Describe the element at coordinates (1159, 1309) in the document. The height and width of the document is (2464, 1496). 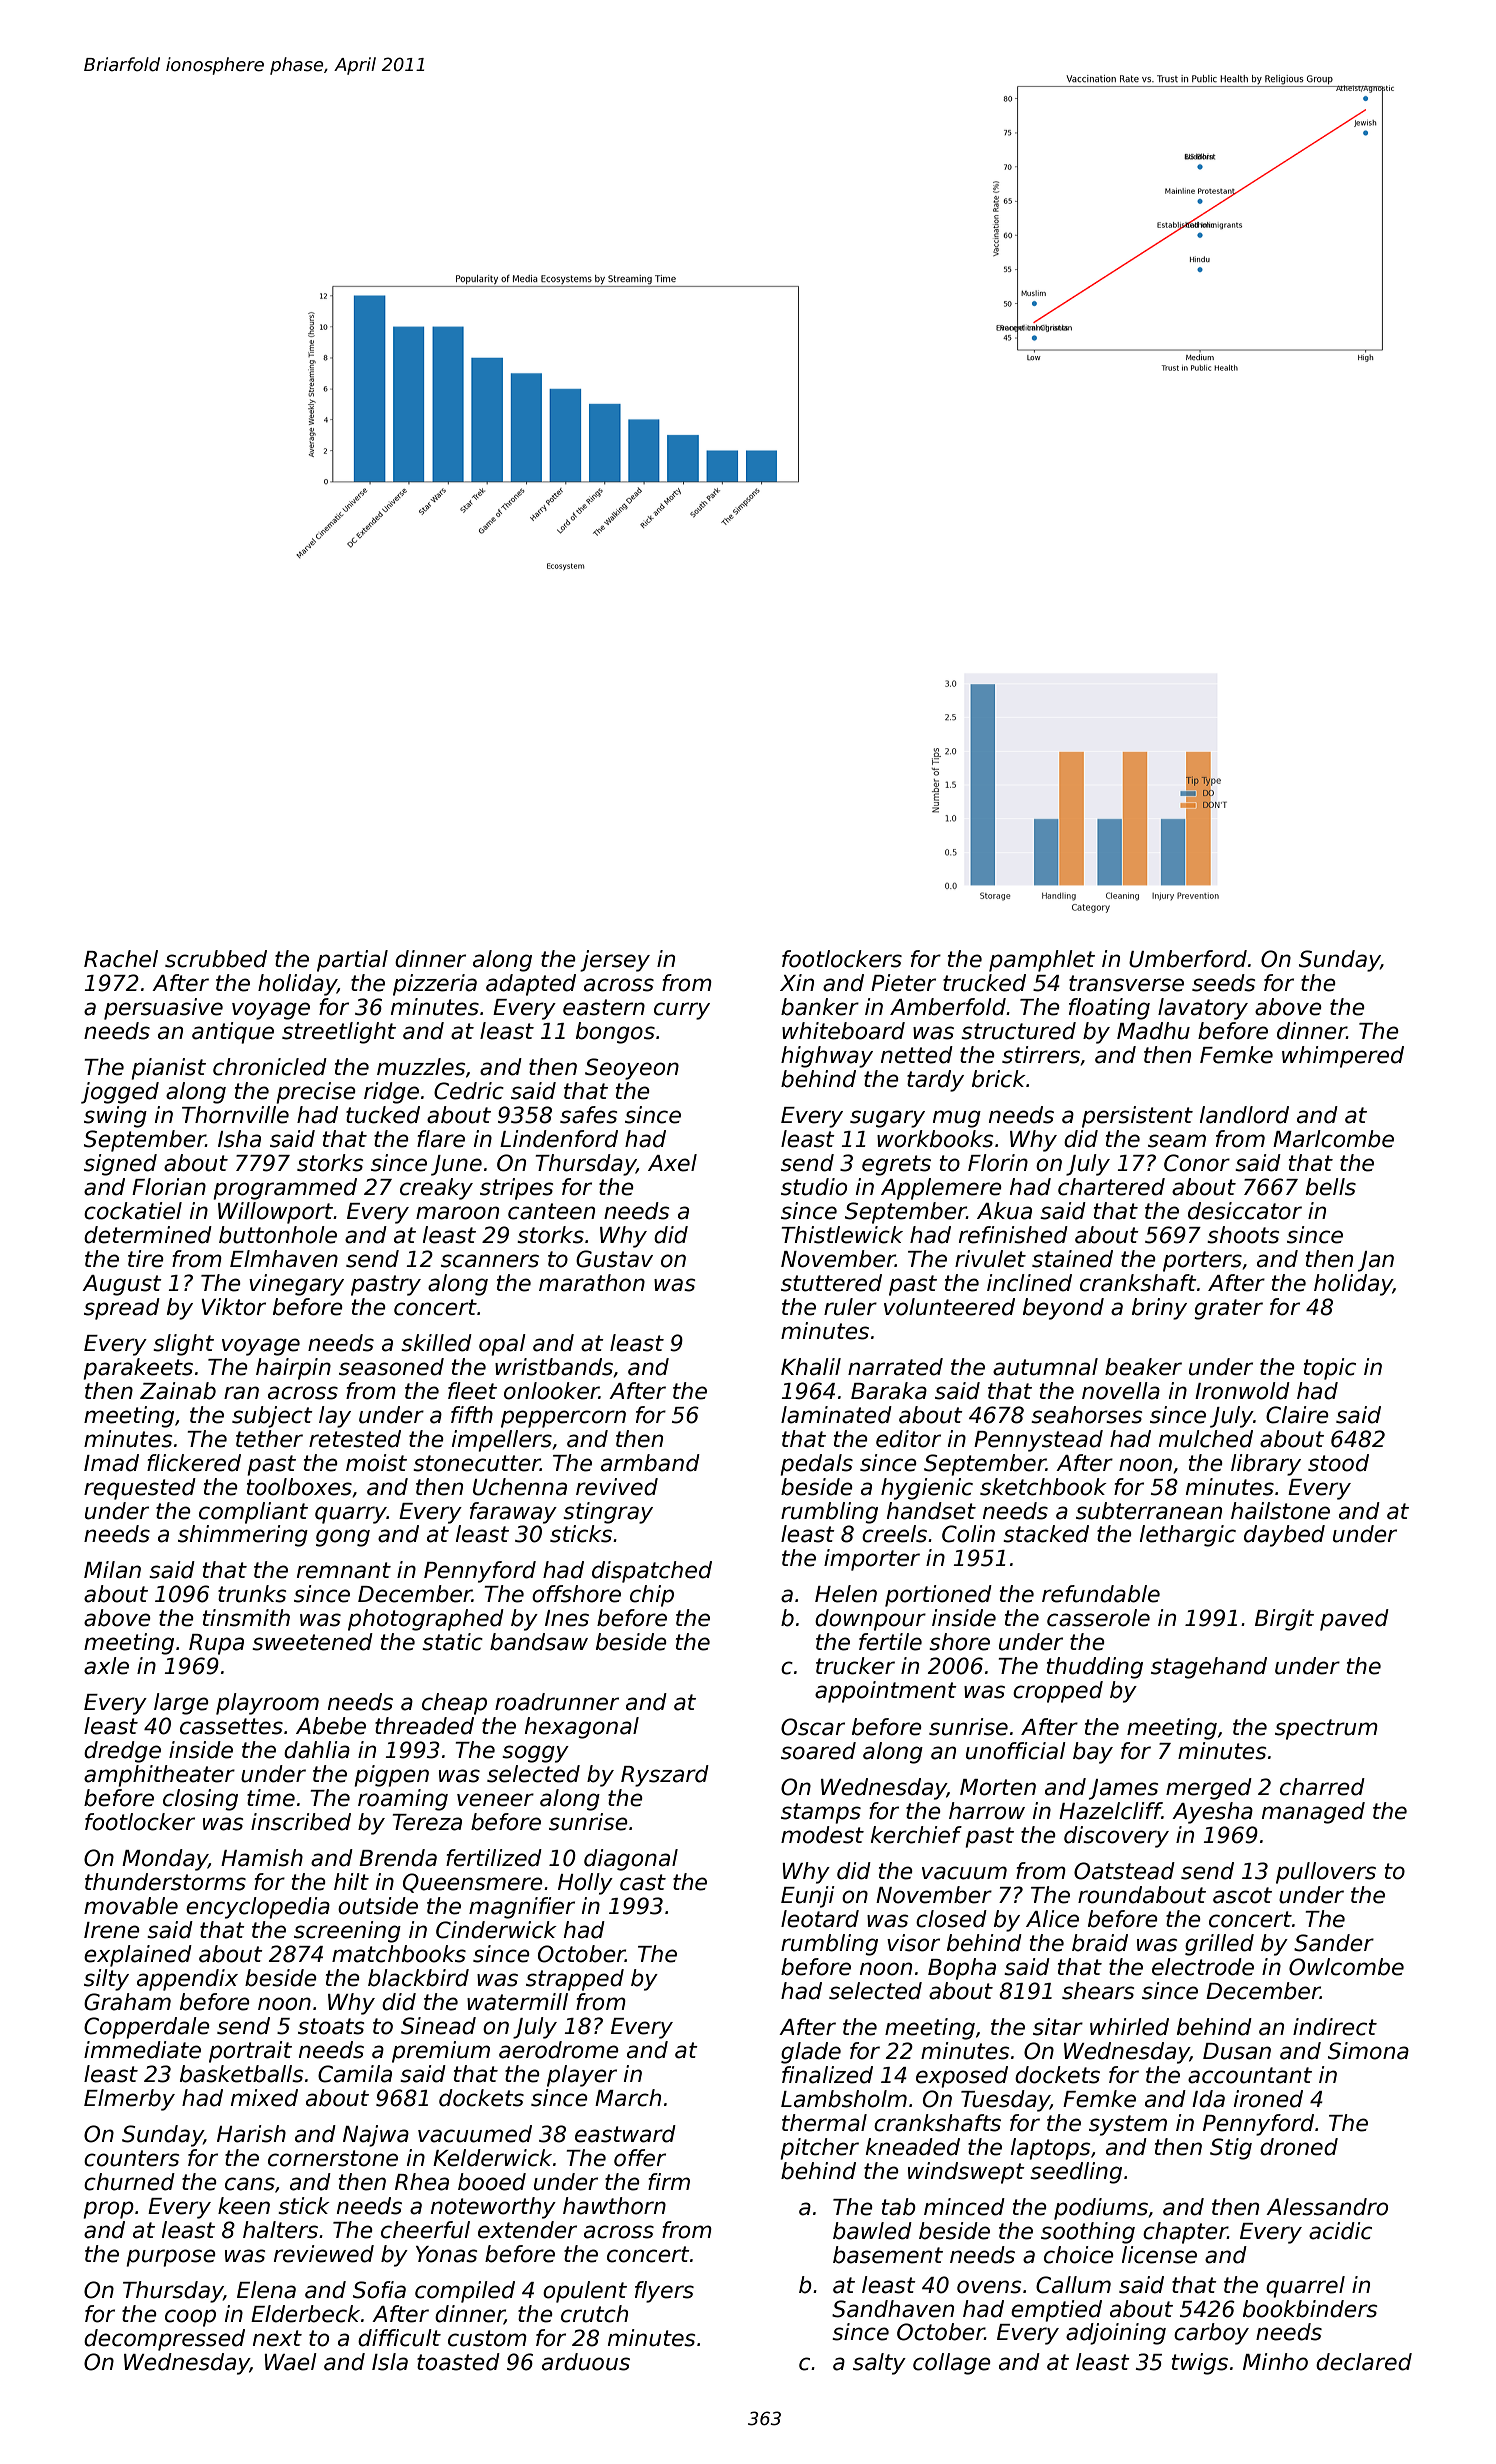
I see `briny` at that location.
